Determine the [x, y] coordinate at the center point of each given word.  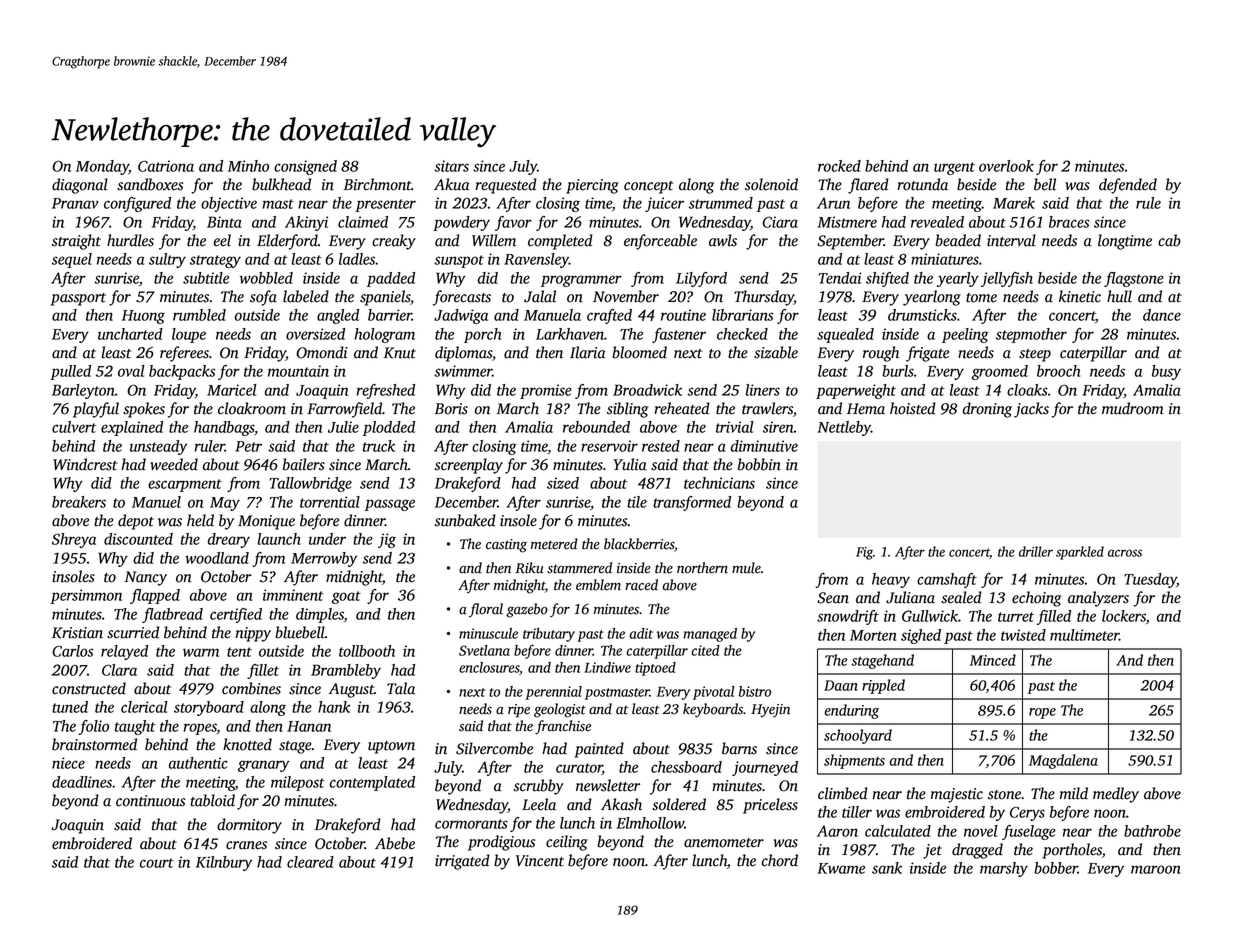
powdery [461, 223]
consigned [305, 167]
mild [1074, 793]
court [157, 863]
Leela [539, 804]
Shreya [74, 540]
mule [746, 568]
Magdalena [1063, 761]
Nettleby [844, 428]
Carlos [72, 651]
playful [96, 410]
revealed [937, 222]
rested [661, 446]
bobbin [759, 464]
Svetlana [484, 650]
